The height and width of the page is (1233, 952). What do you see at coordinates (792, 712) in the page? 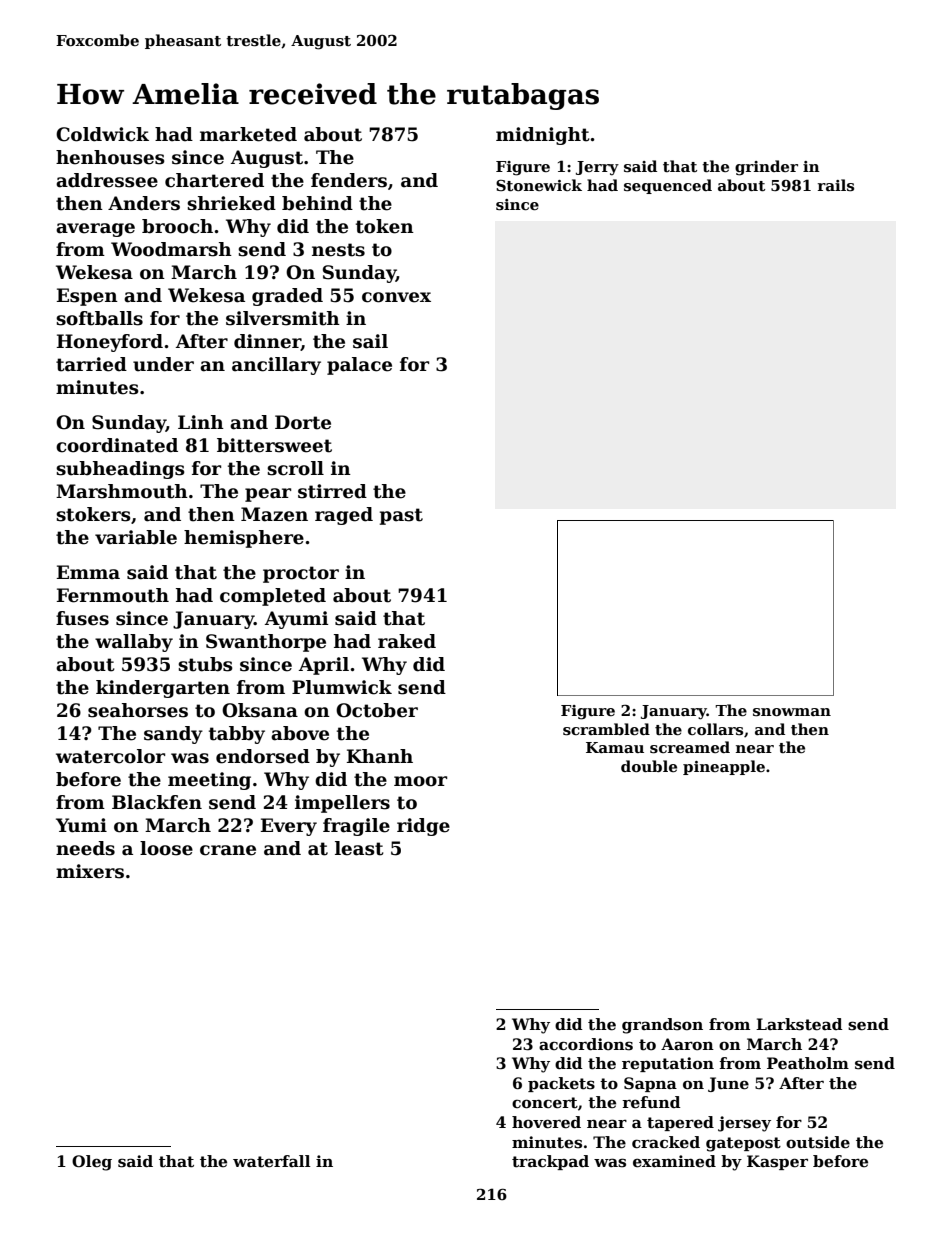
I see `snowman` at bounding box center [792, 712].
